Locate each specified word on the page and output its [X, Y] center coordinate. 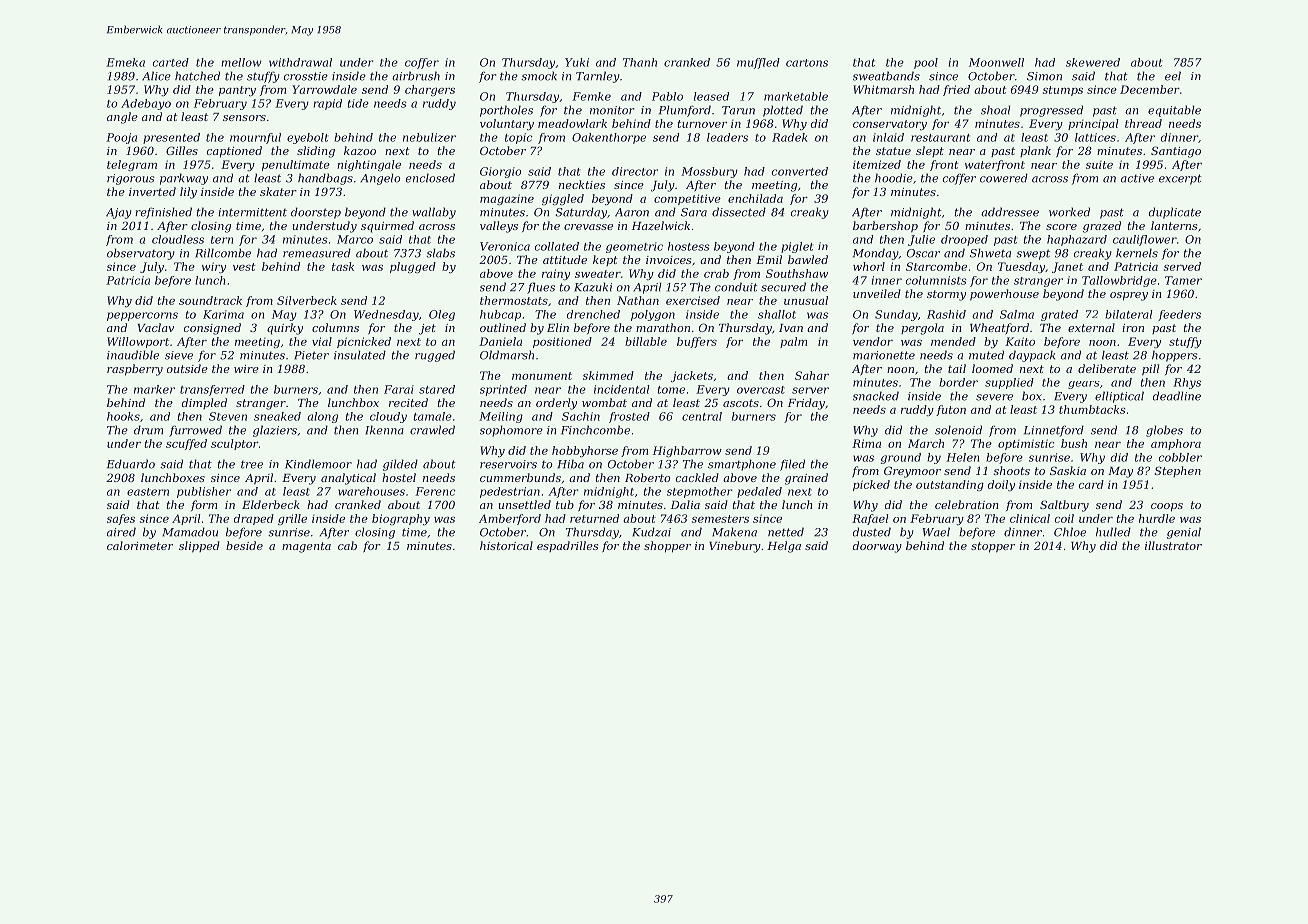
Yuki [577, 62]
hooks [123, 416]
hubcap [500, 315]
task [343, 266]
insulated [360, 355]
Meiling [501, 417]
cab [347, 545]
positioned [562, 342]
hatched [197, 76]
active [1137, 178]
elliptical [1119, 397]
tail [957, 368]
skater [278, 191]
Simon [1044, 76]
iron [1133, 328]
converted [800, 171]
